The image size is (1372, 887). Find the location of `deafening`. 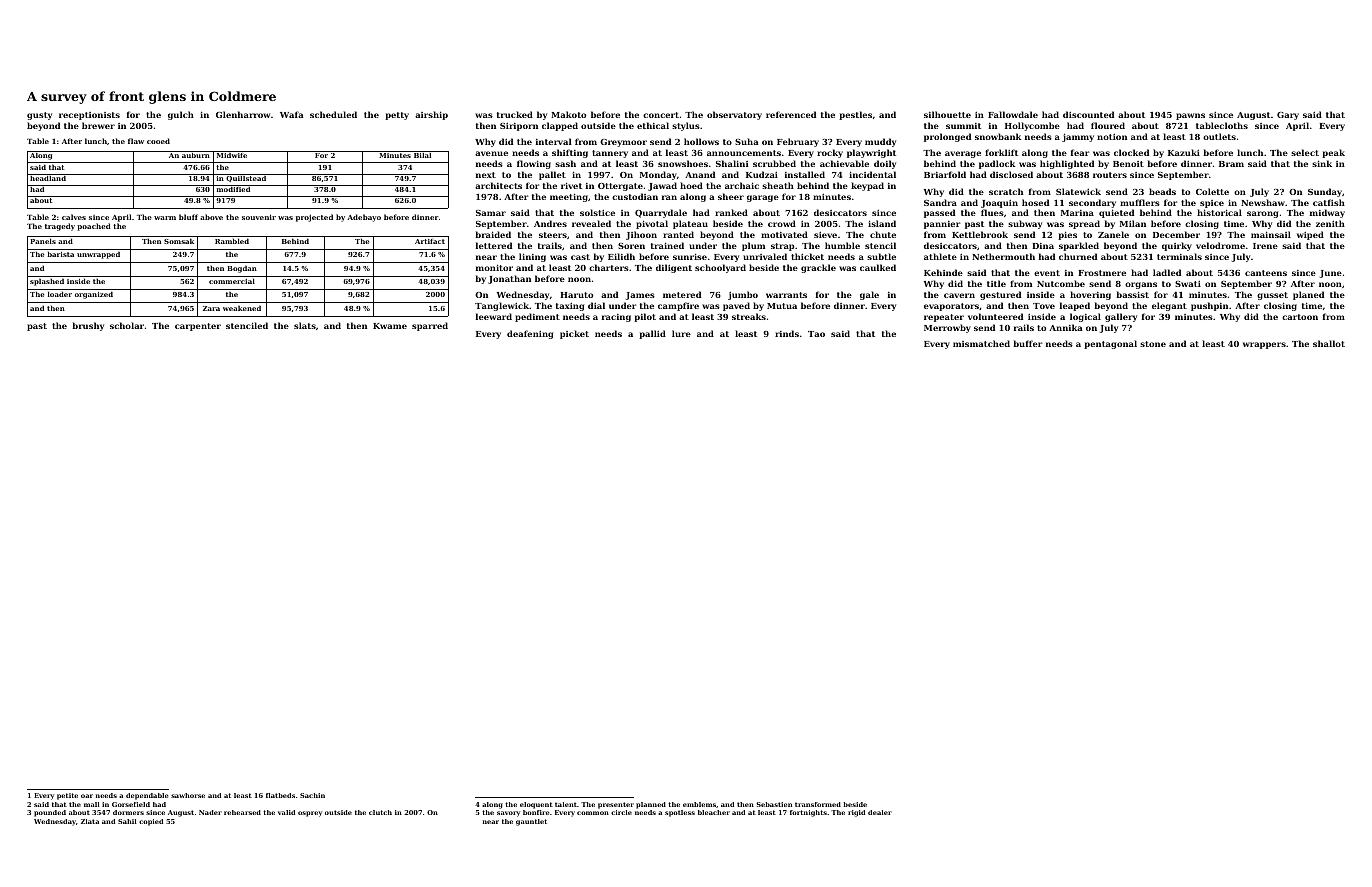

deafening is located at coordinates (530, 334).
